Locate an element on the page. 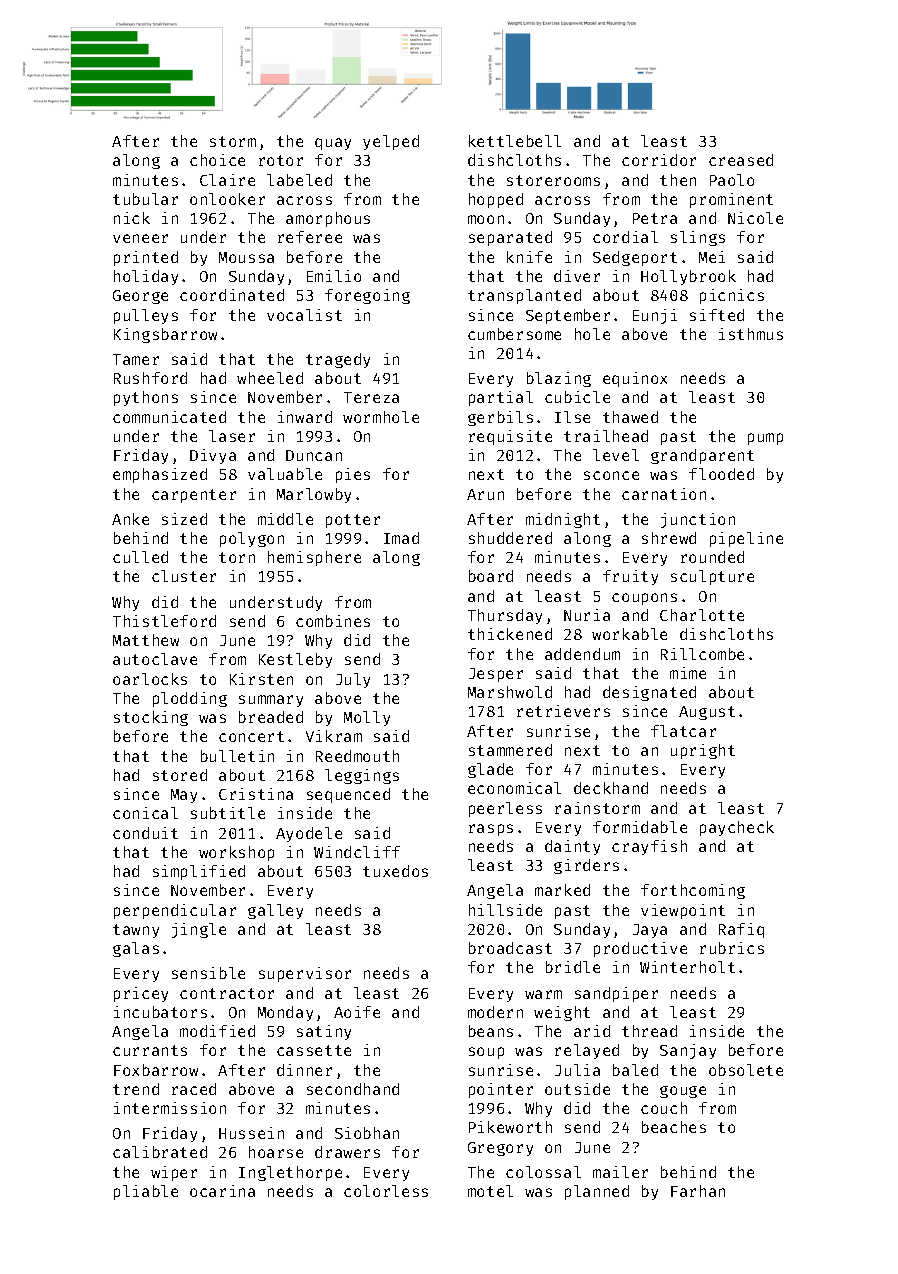  pythons is located at coordinates (146, 398).
